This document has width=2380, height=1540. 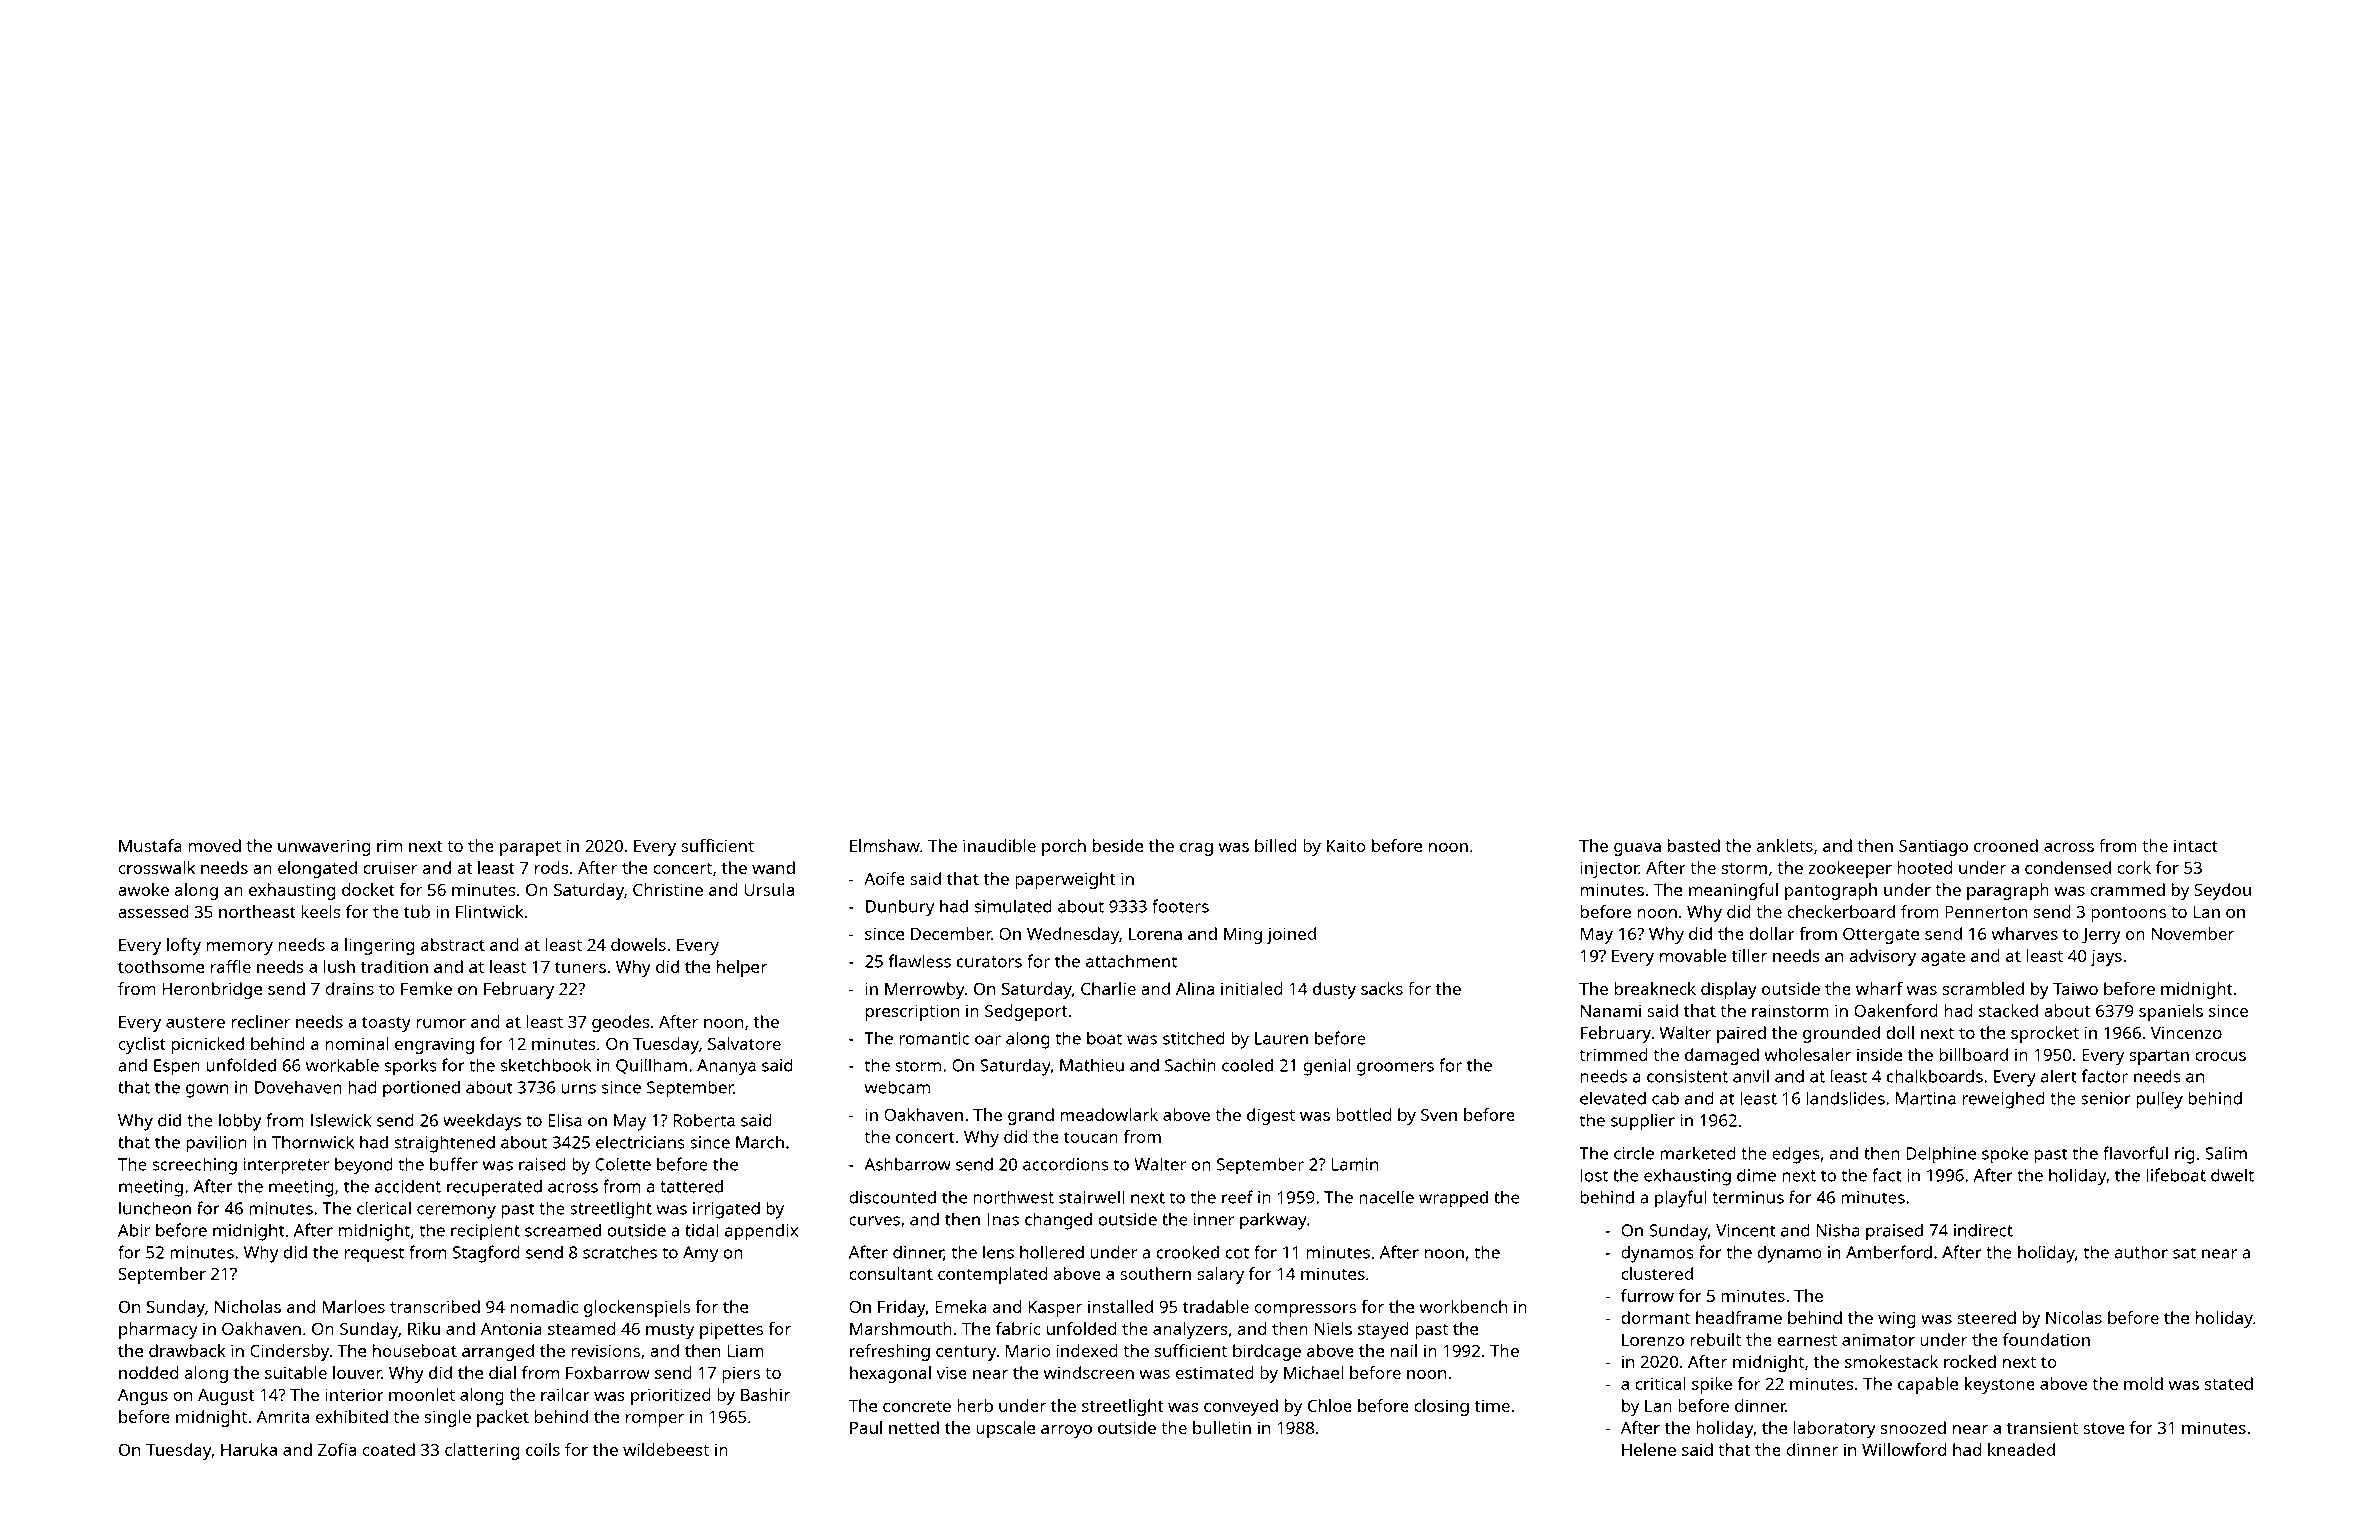 What do you see at coordinates (1609, 869) in the document?
I see `injector` at bounding box center [1609, 869].
